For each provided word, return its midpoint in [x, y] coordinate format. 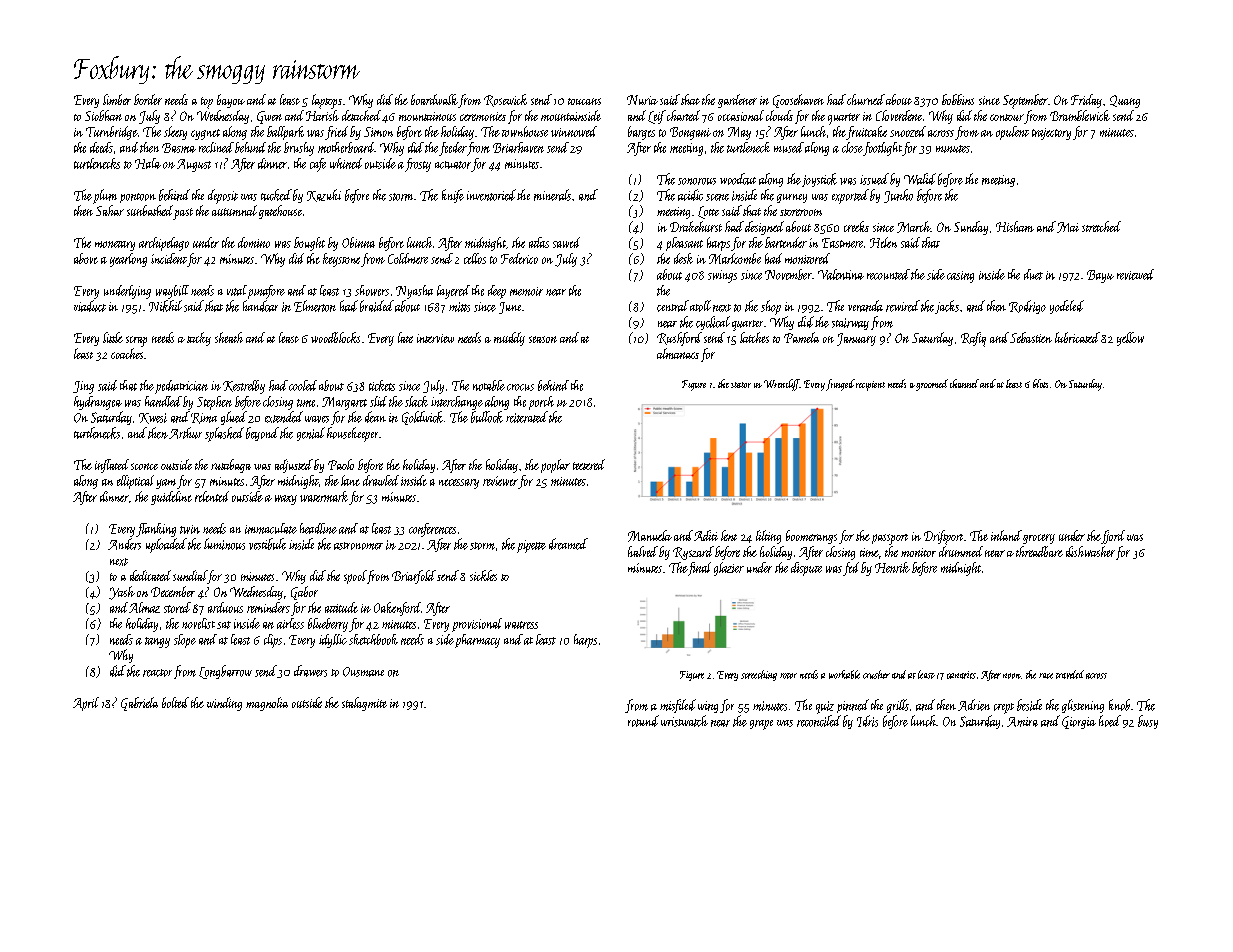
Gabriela [139, 704]
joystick [819, 180]
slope [185, 641]
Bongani [690, 133]
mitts [459, 307]
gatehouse [280, 212]
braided [377, 306]
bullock [487, 417]
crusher [876, 674]
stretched [1101, 226]
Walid [920, 179]
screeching [759, 675]
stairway [850, 324]
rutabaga [231, 466]
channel [964, 383]
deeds [101, 147]
